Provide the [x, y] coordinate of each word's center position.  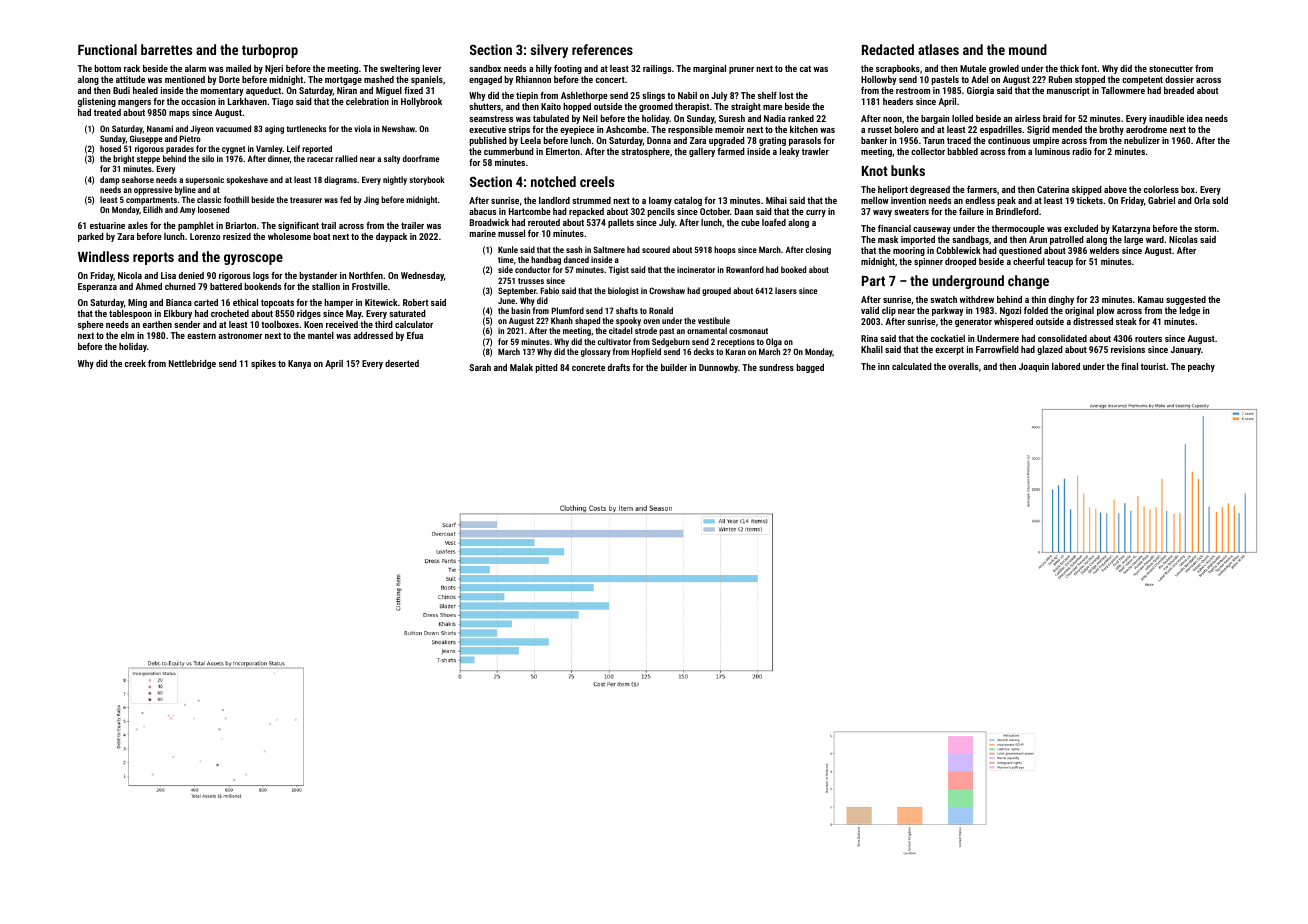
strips [519, 130]
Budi [121, 90]
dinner [279, 158]
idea [1195, 118]
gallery [702, 152]
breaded [1179, 90]
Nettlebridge [192, 364]
